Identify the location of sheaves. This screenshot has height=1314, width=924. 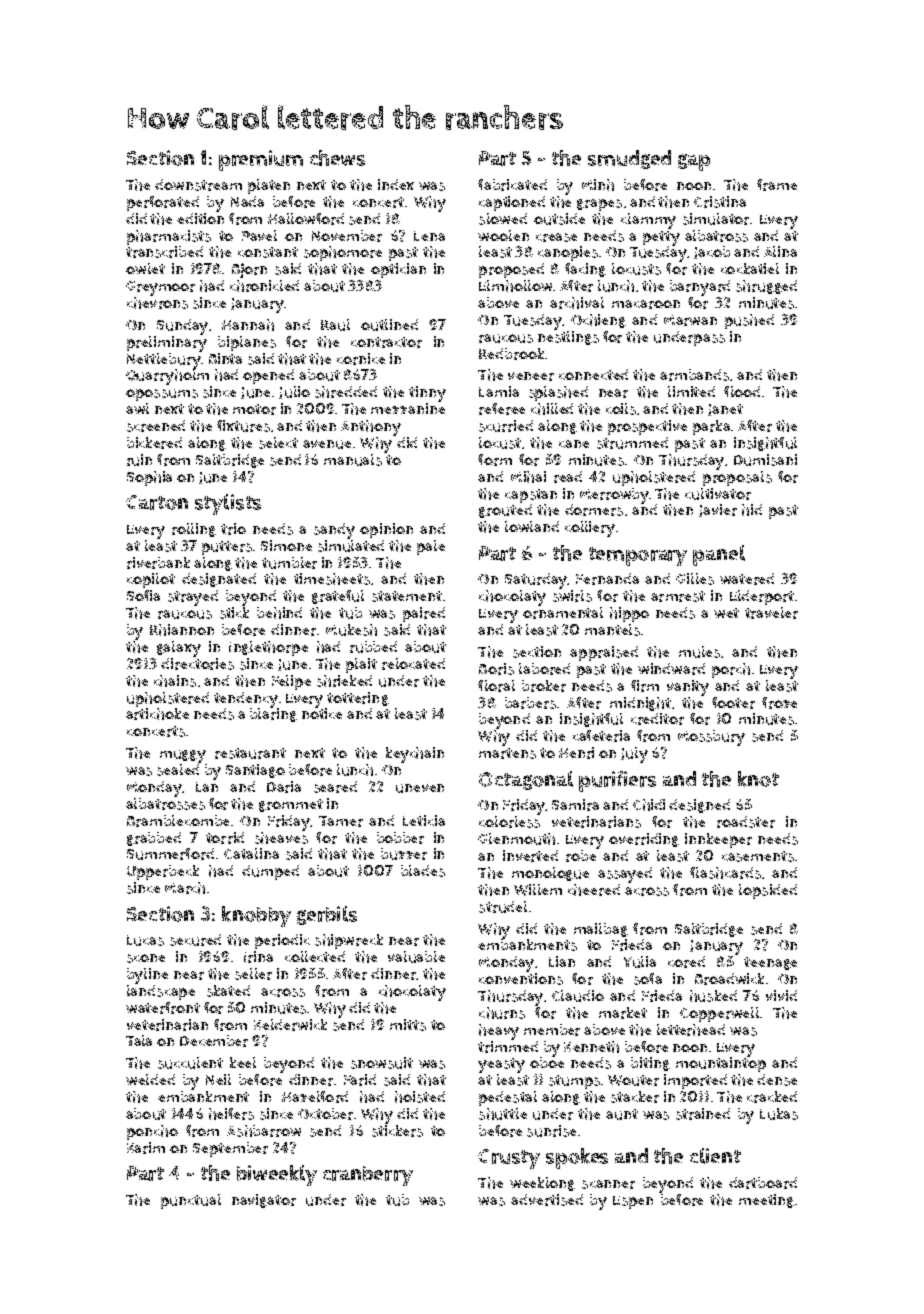
(281, 838).
